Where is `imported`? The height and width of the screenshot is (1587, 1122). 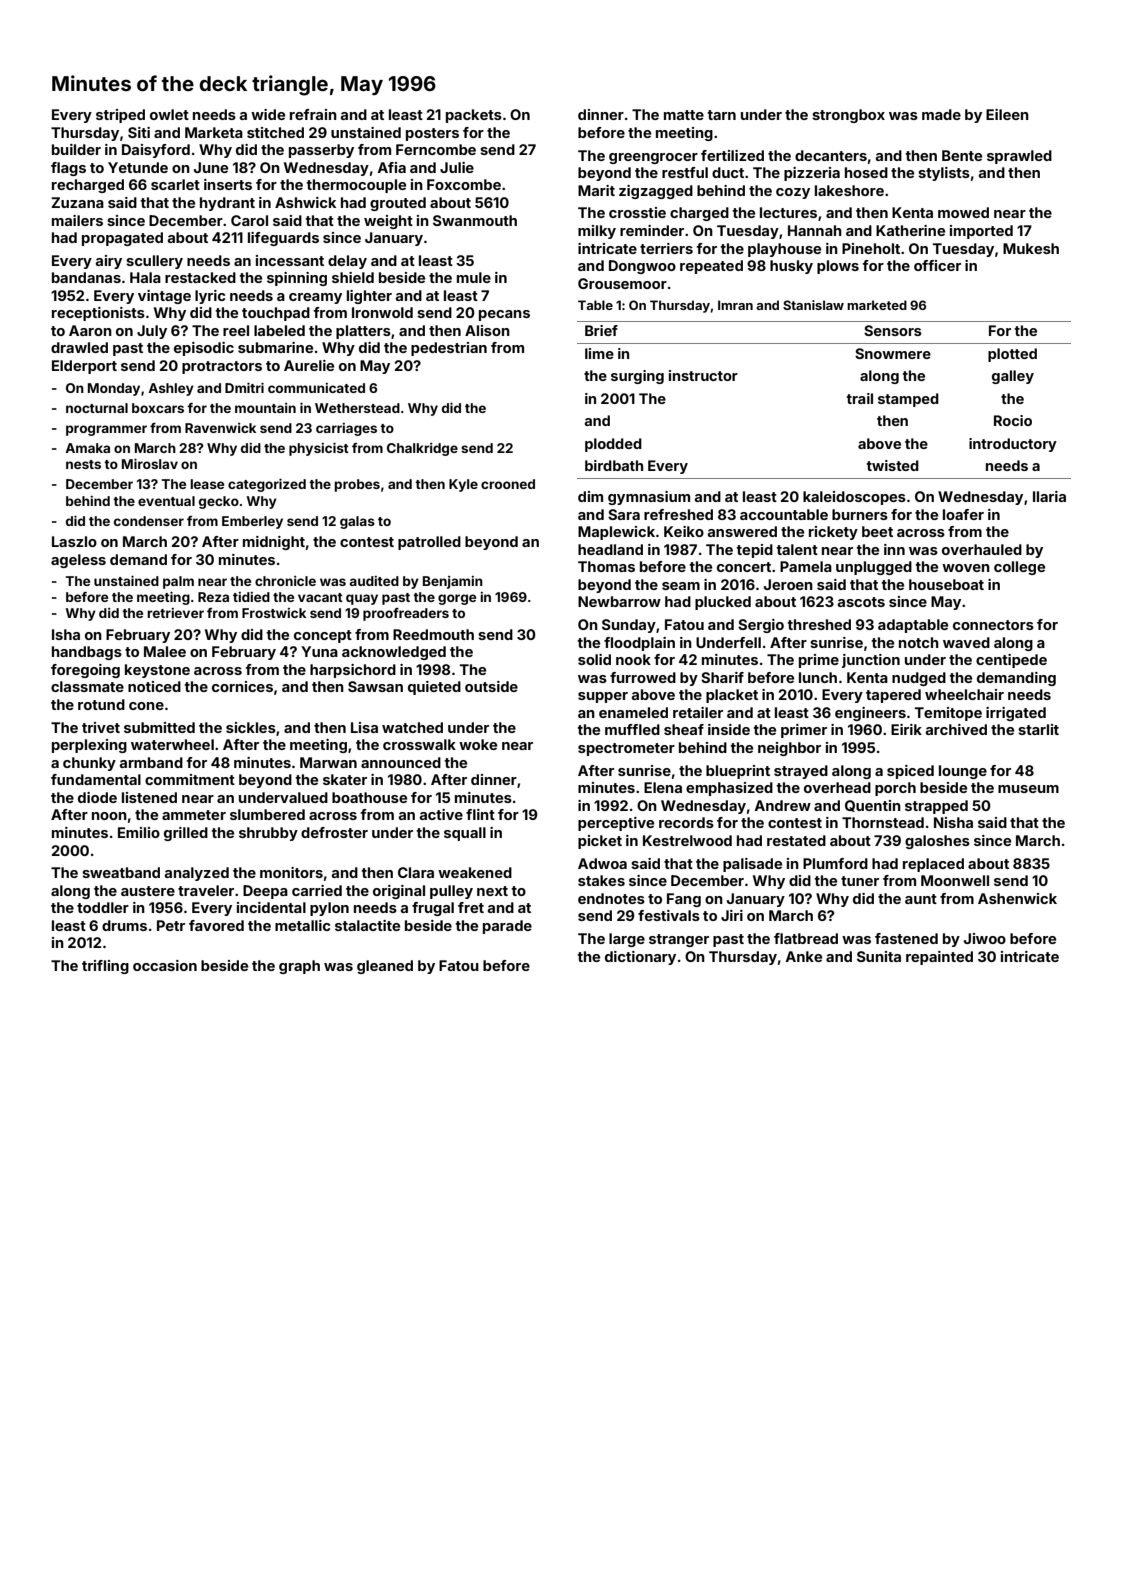
imported is located at coordinates (981, 232).
